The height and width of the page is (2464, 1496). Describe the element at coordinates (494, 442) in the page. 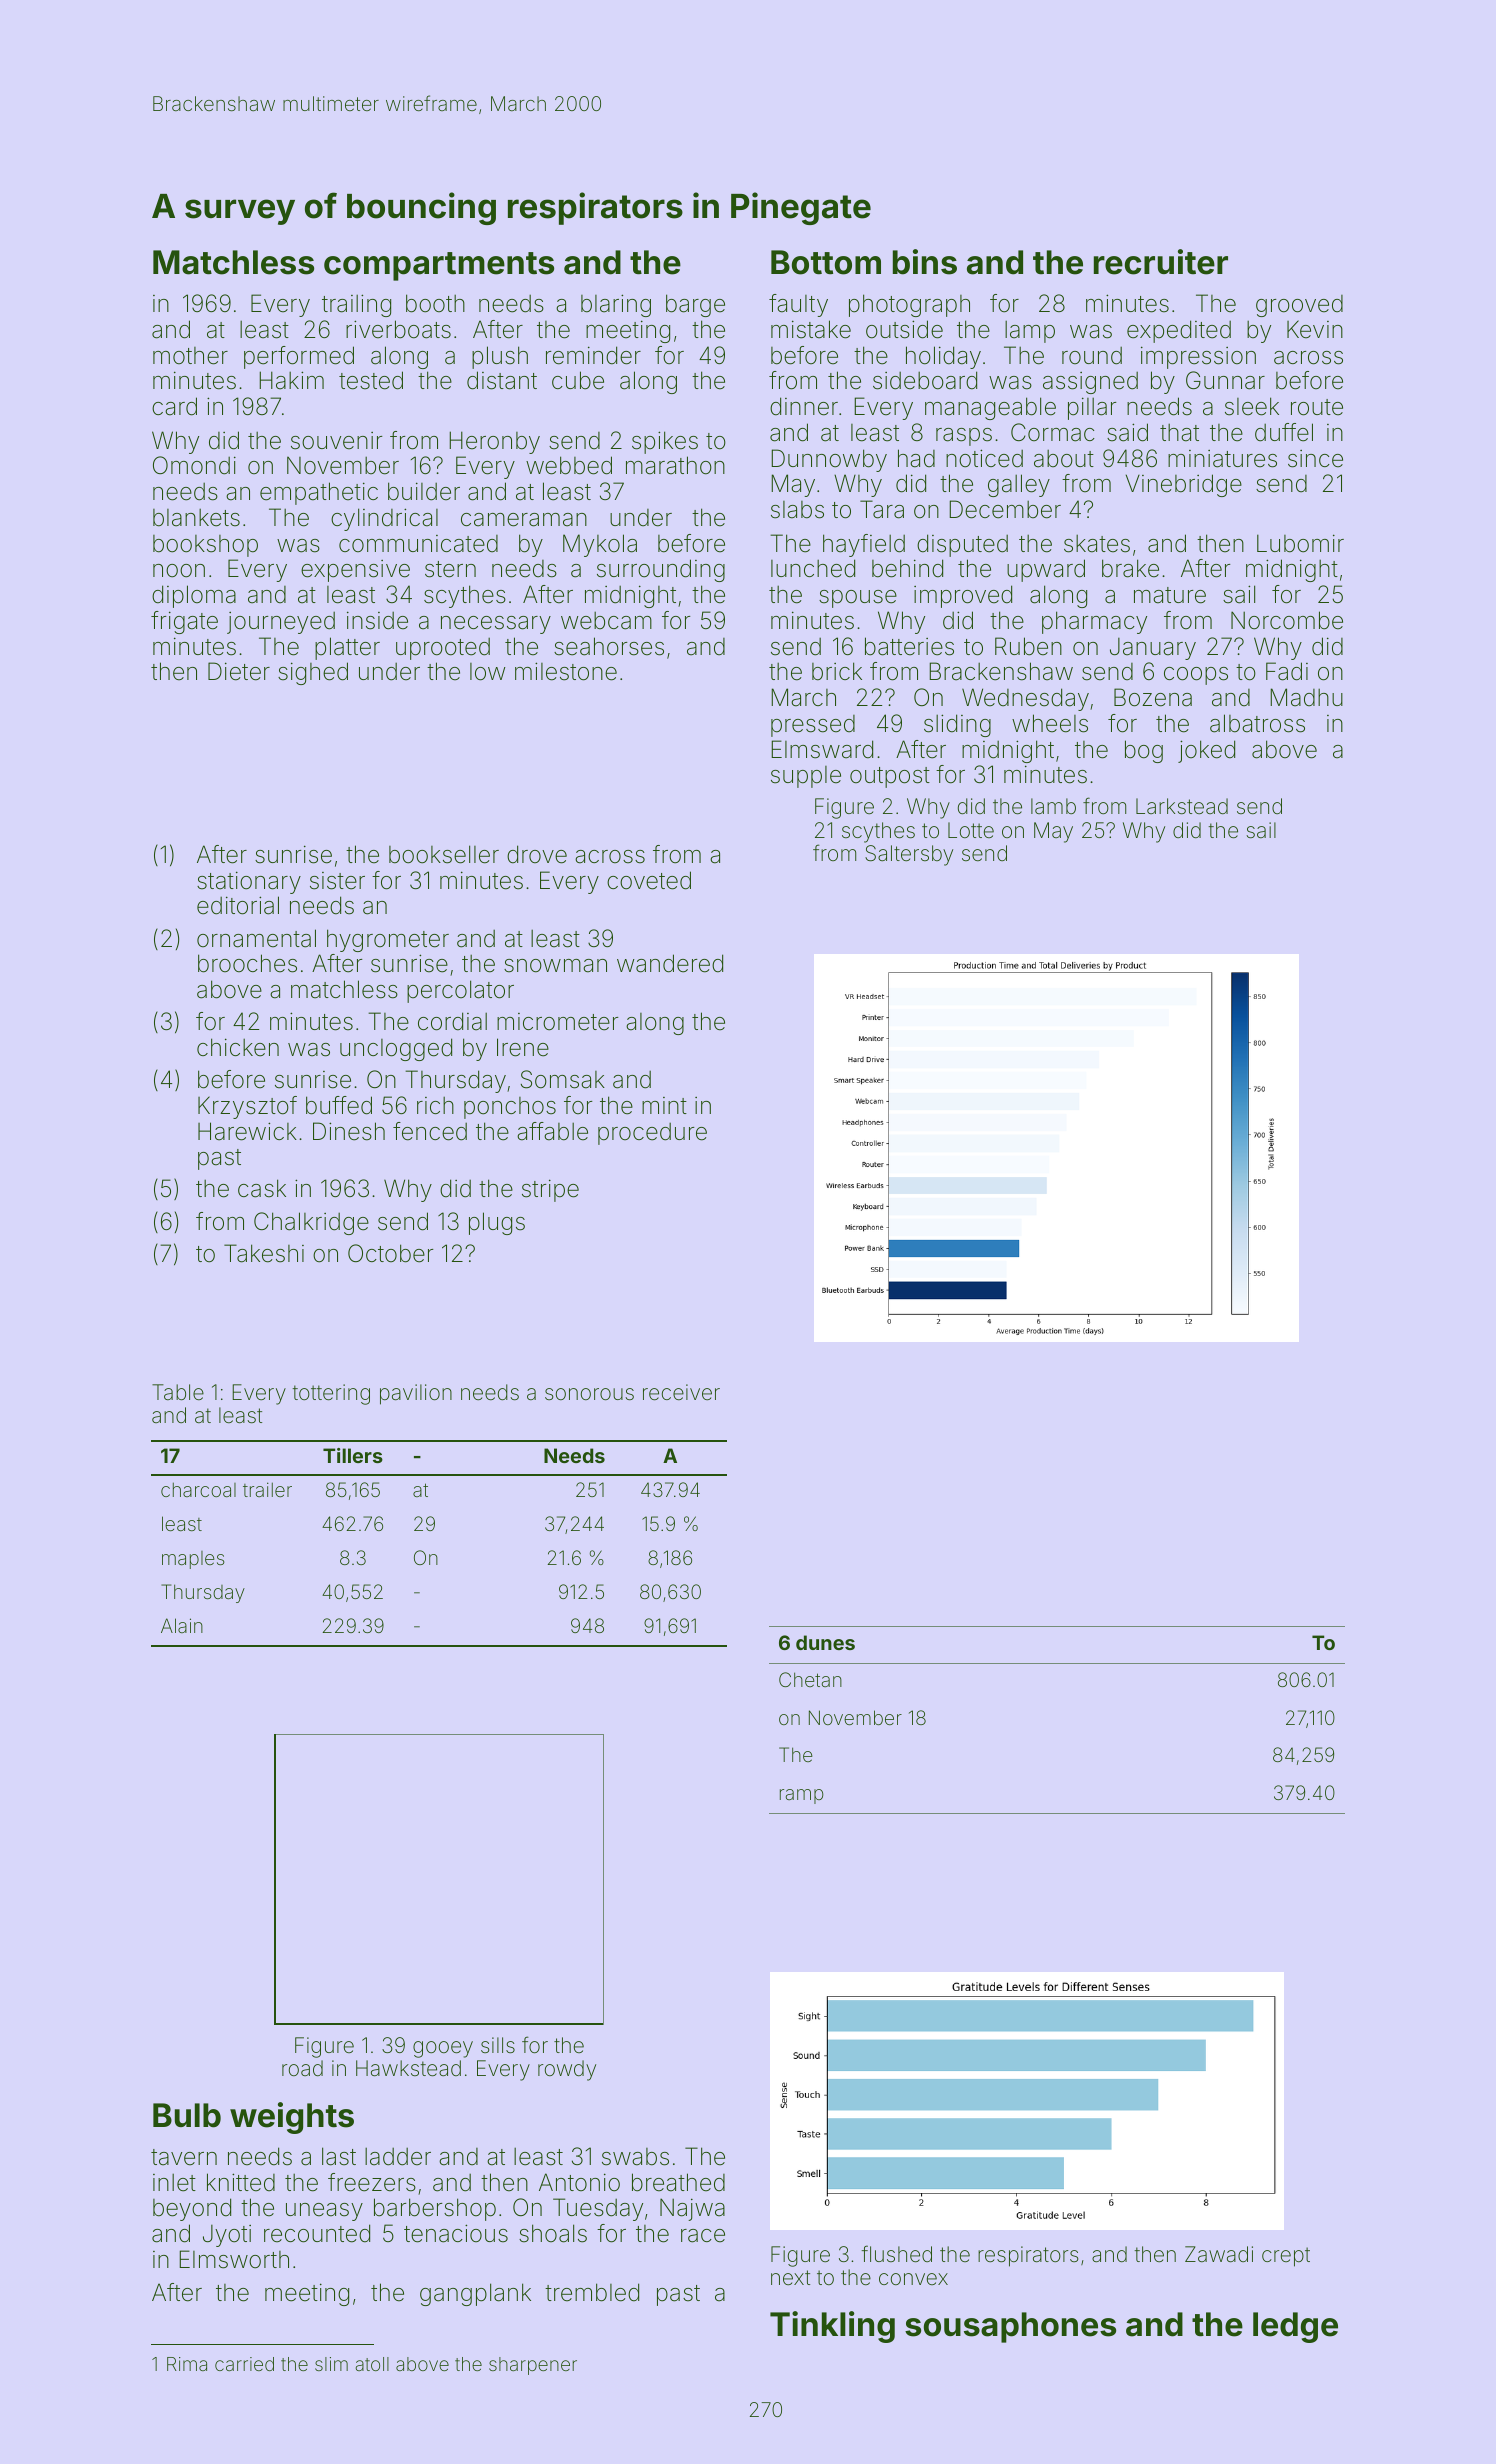

I see `Heronby` at that location.
